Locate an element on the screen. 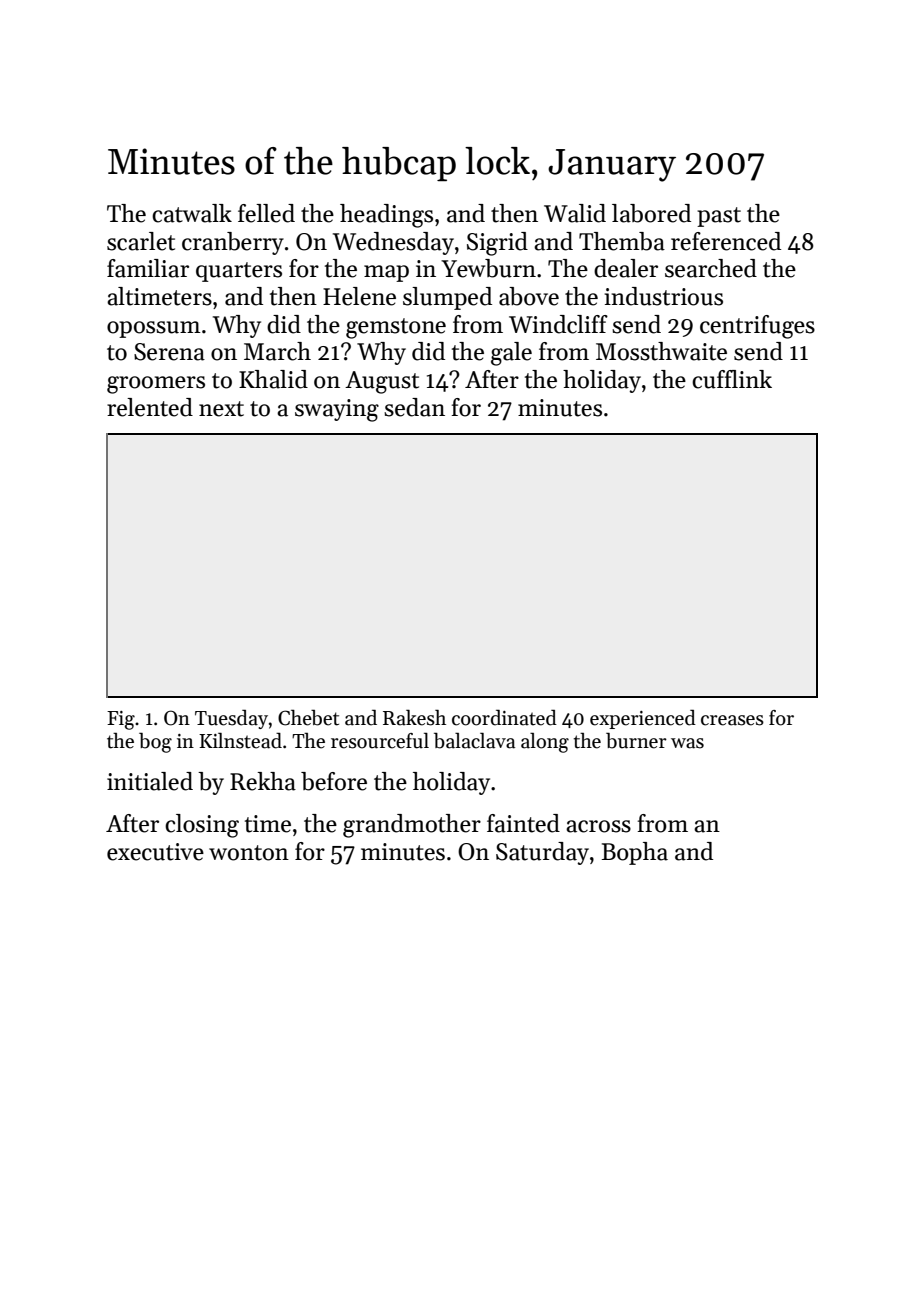  balaclava is located at coordinates (474, 740).
